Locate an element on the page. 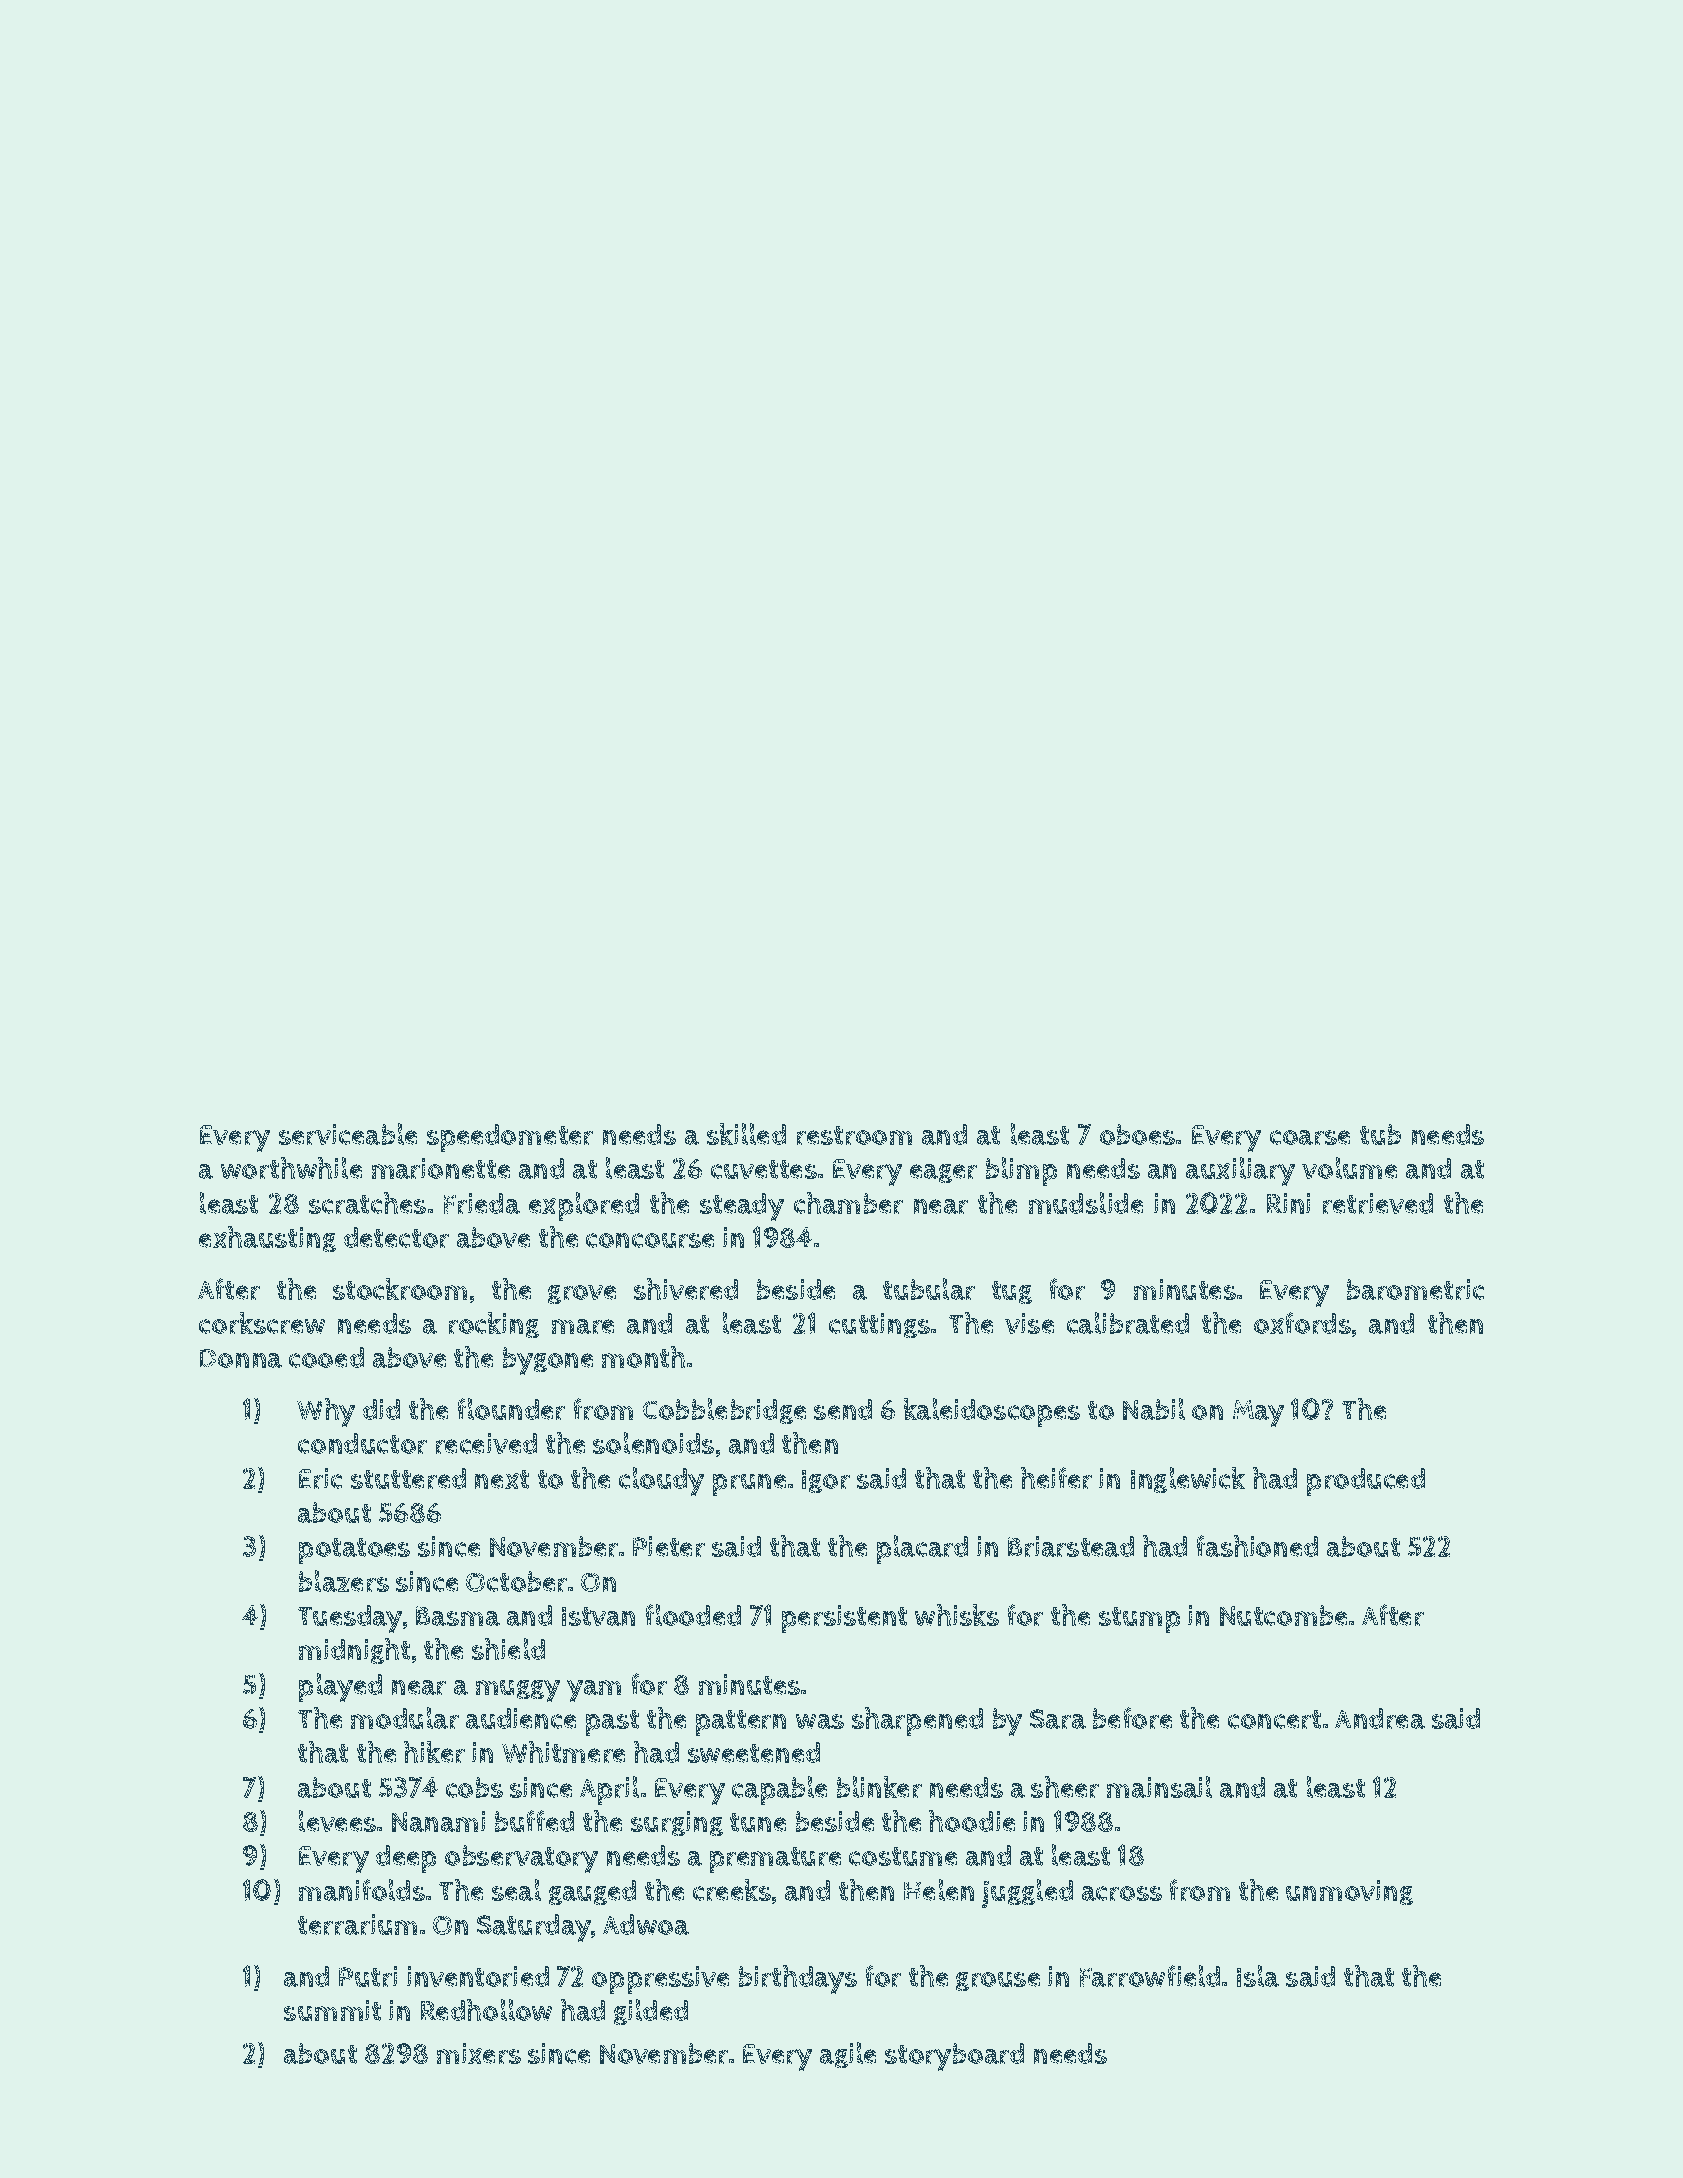 This document has height=2178, width=1683. observatory is located at coordinates (521, 1859).
